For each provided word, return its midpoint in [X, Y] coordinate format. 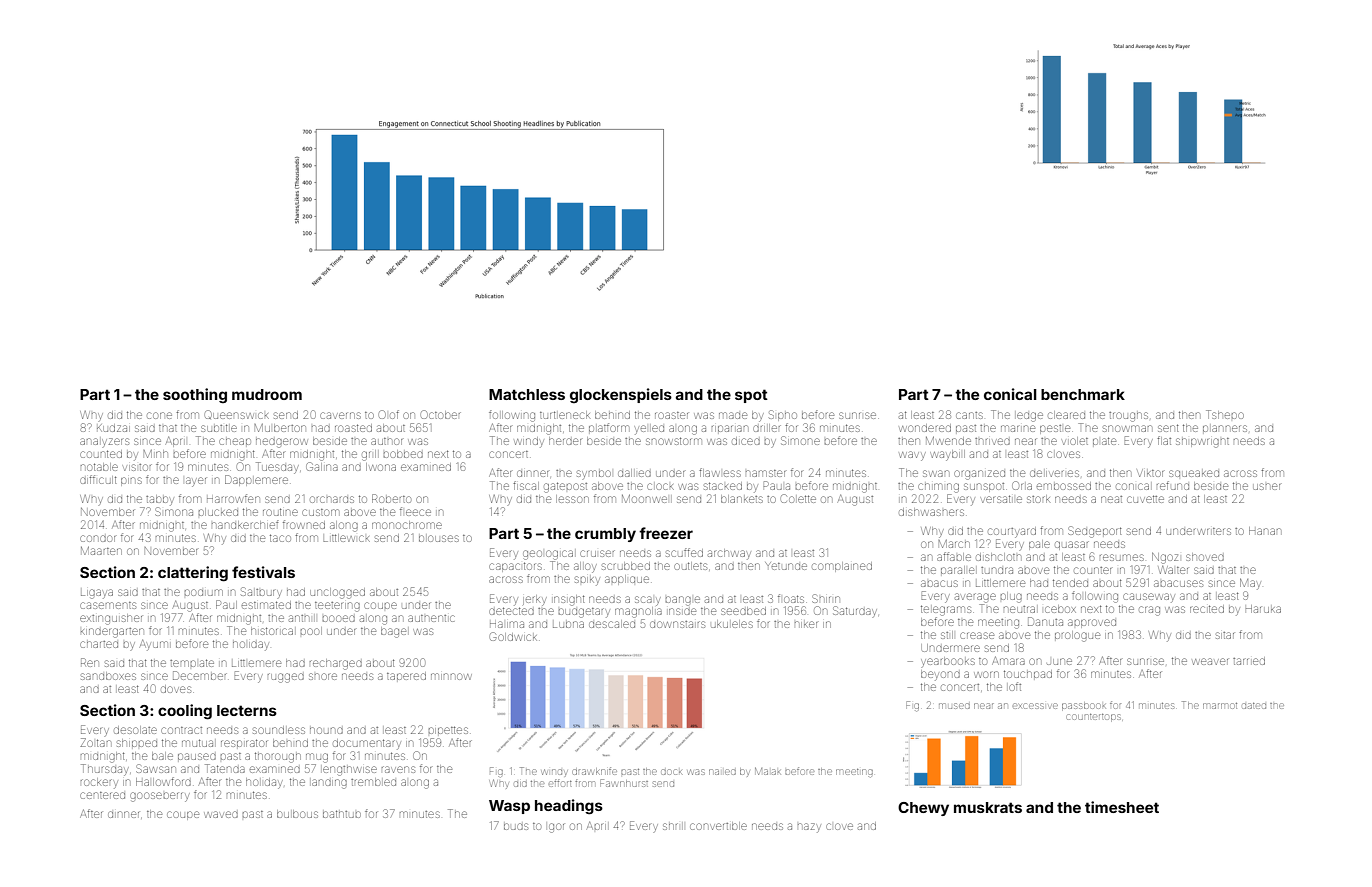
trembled [373, 782]
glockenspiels [621, 396]
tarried [1249, 661]
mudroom [267, 394]
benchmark [1083, 394]
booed [339, 618]
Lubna [568, 624]
